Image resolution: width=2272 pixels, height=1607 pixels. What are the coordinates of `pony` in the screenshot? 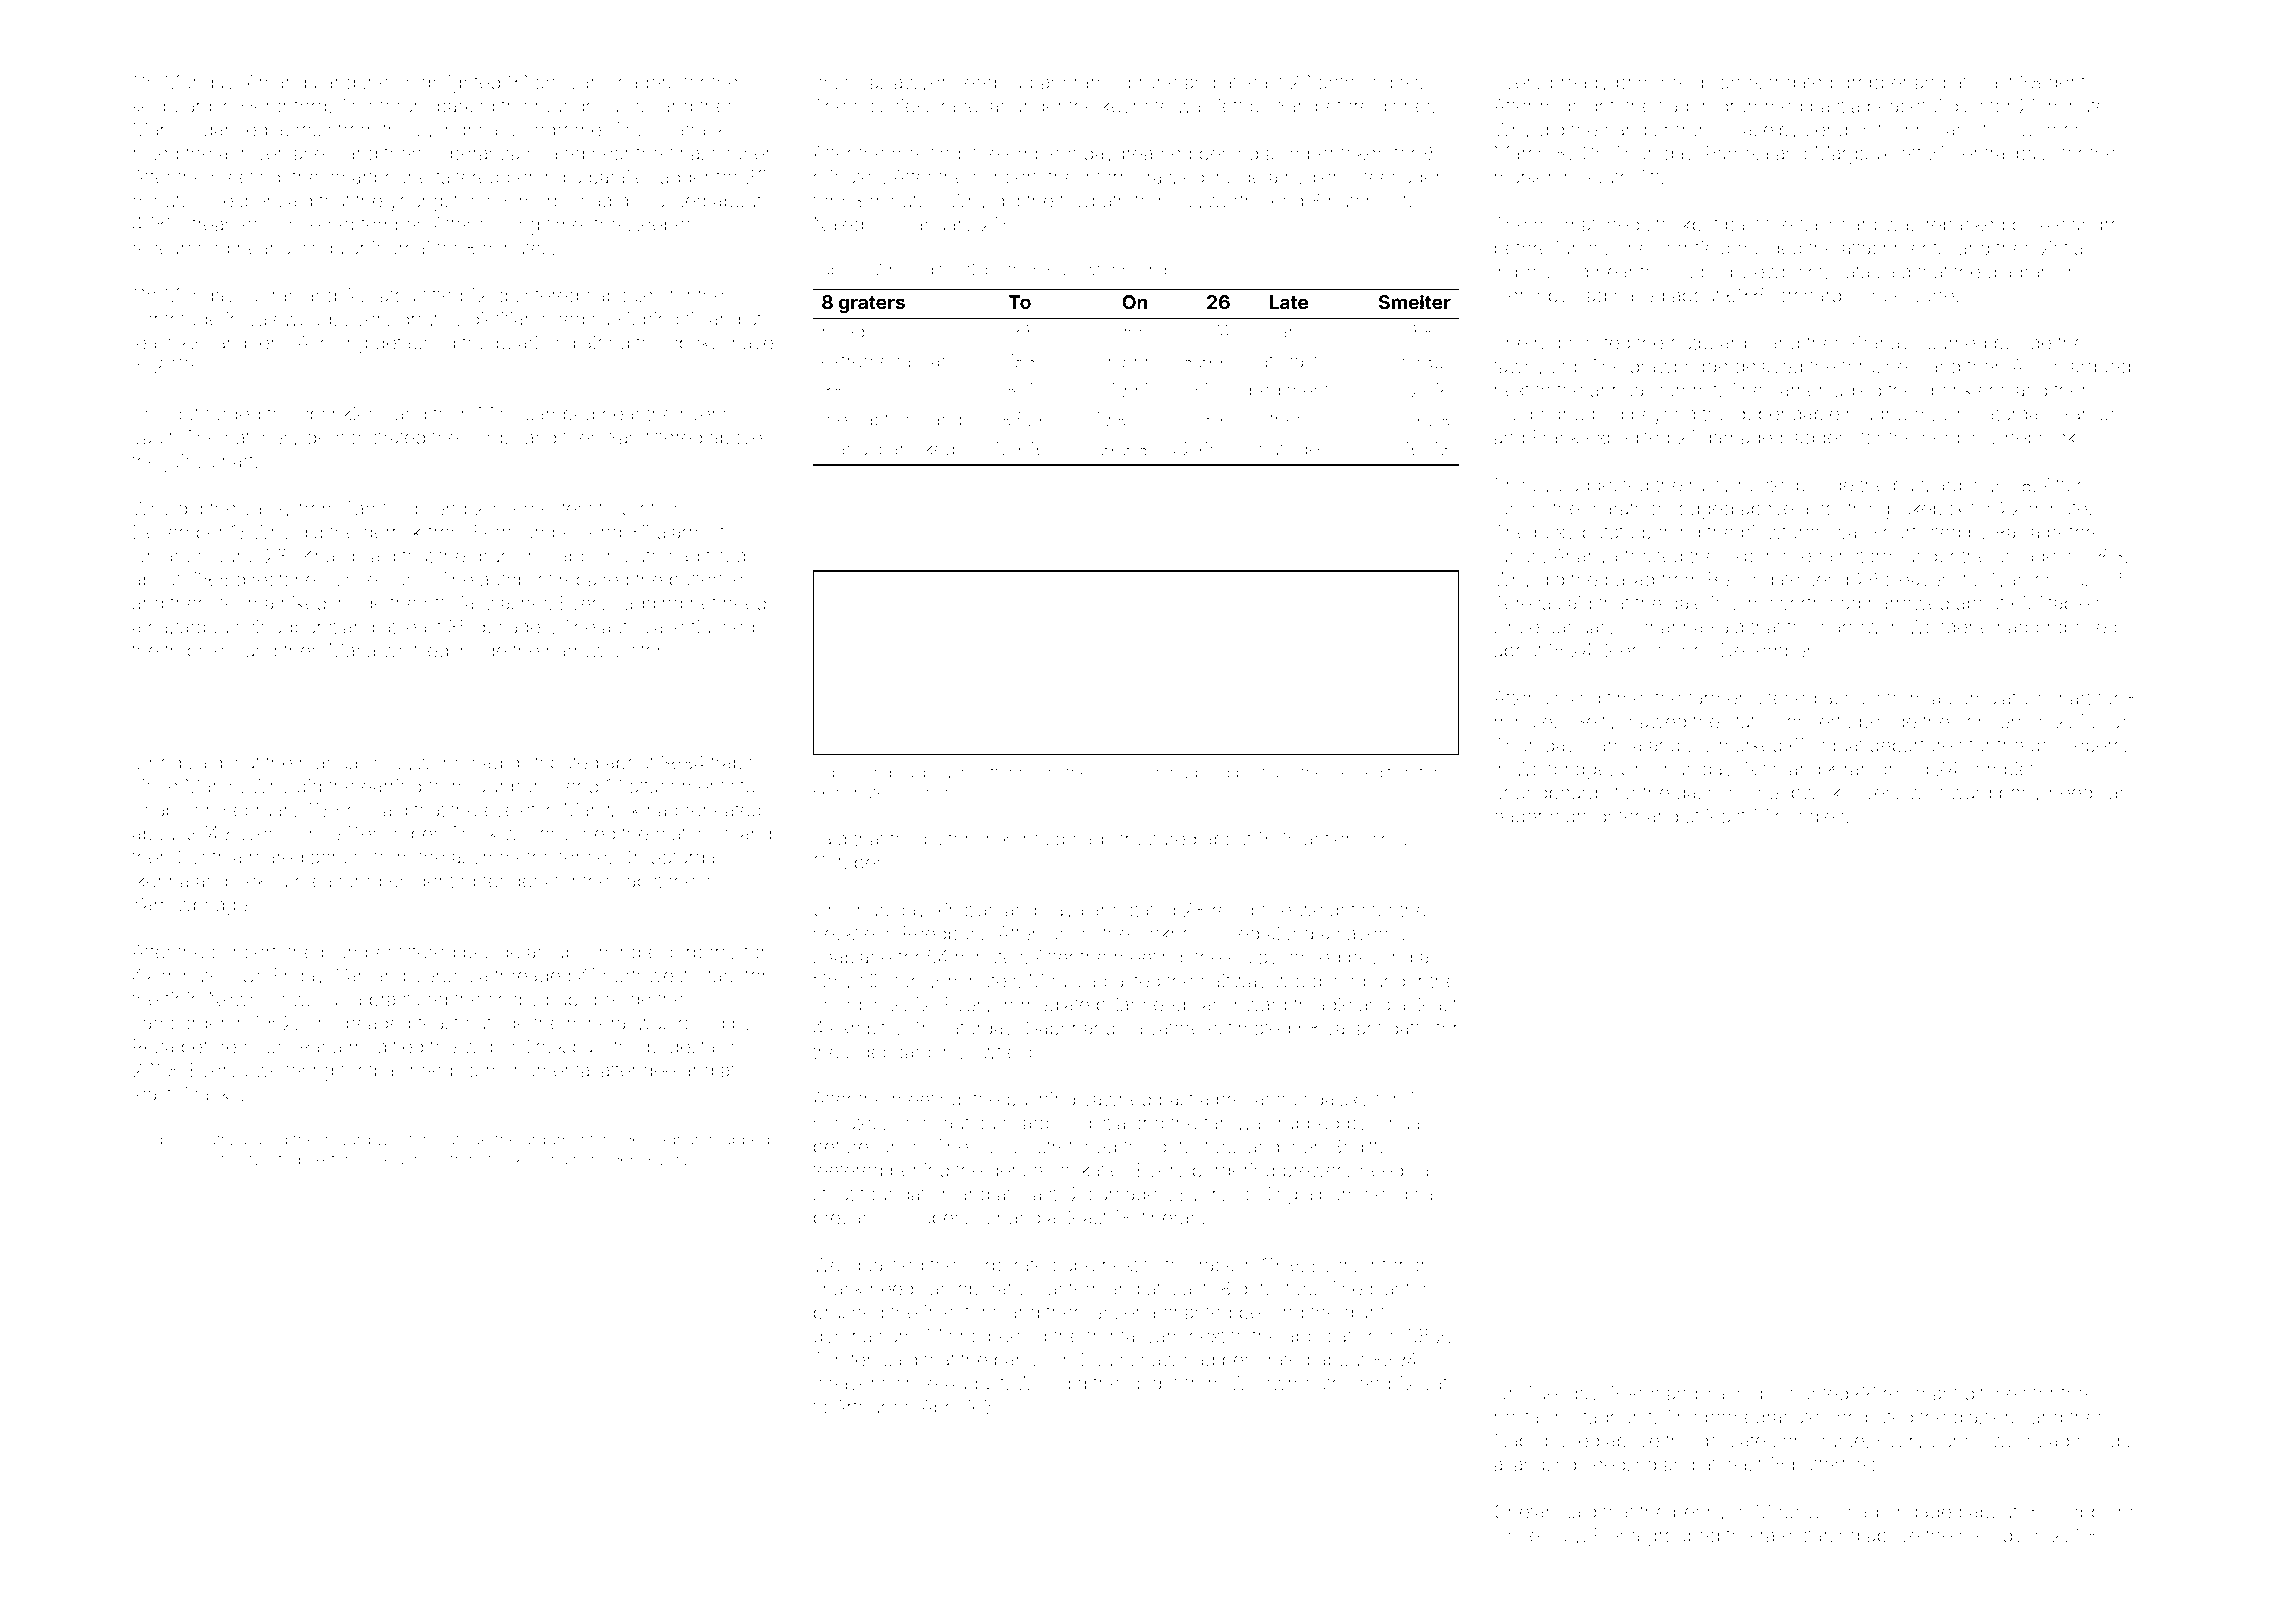 It's located at (2021, 796).
